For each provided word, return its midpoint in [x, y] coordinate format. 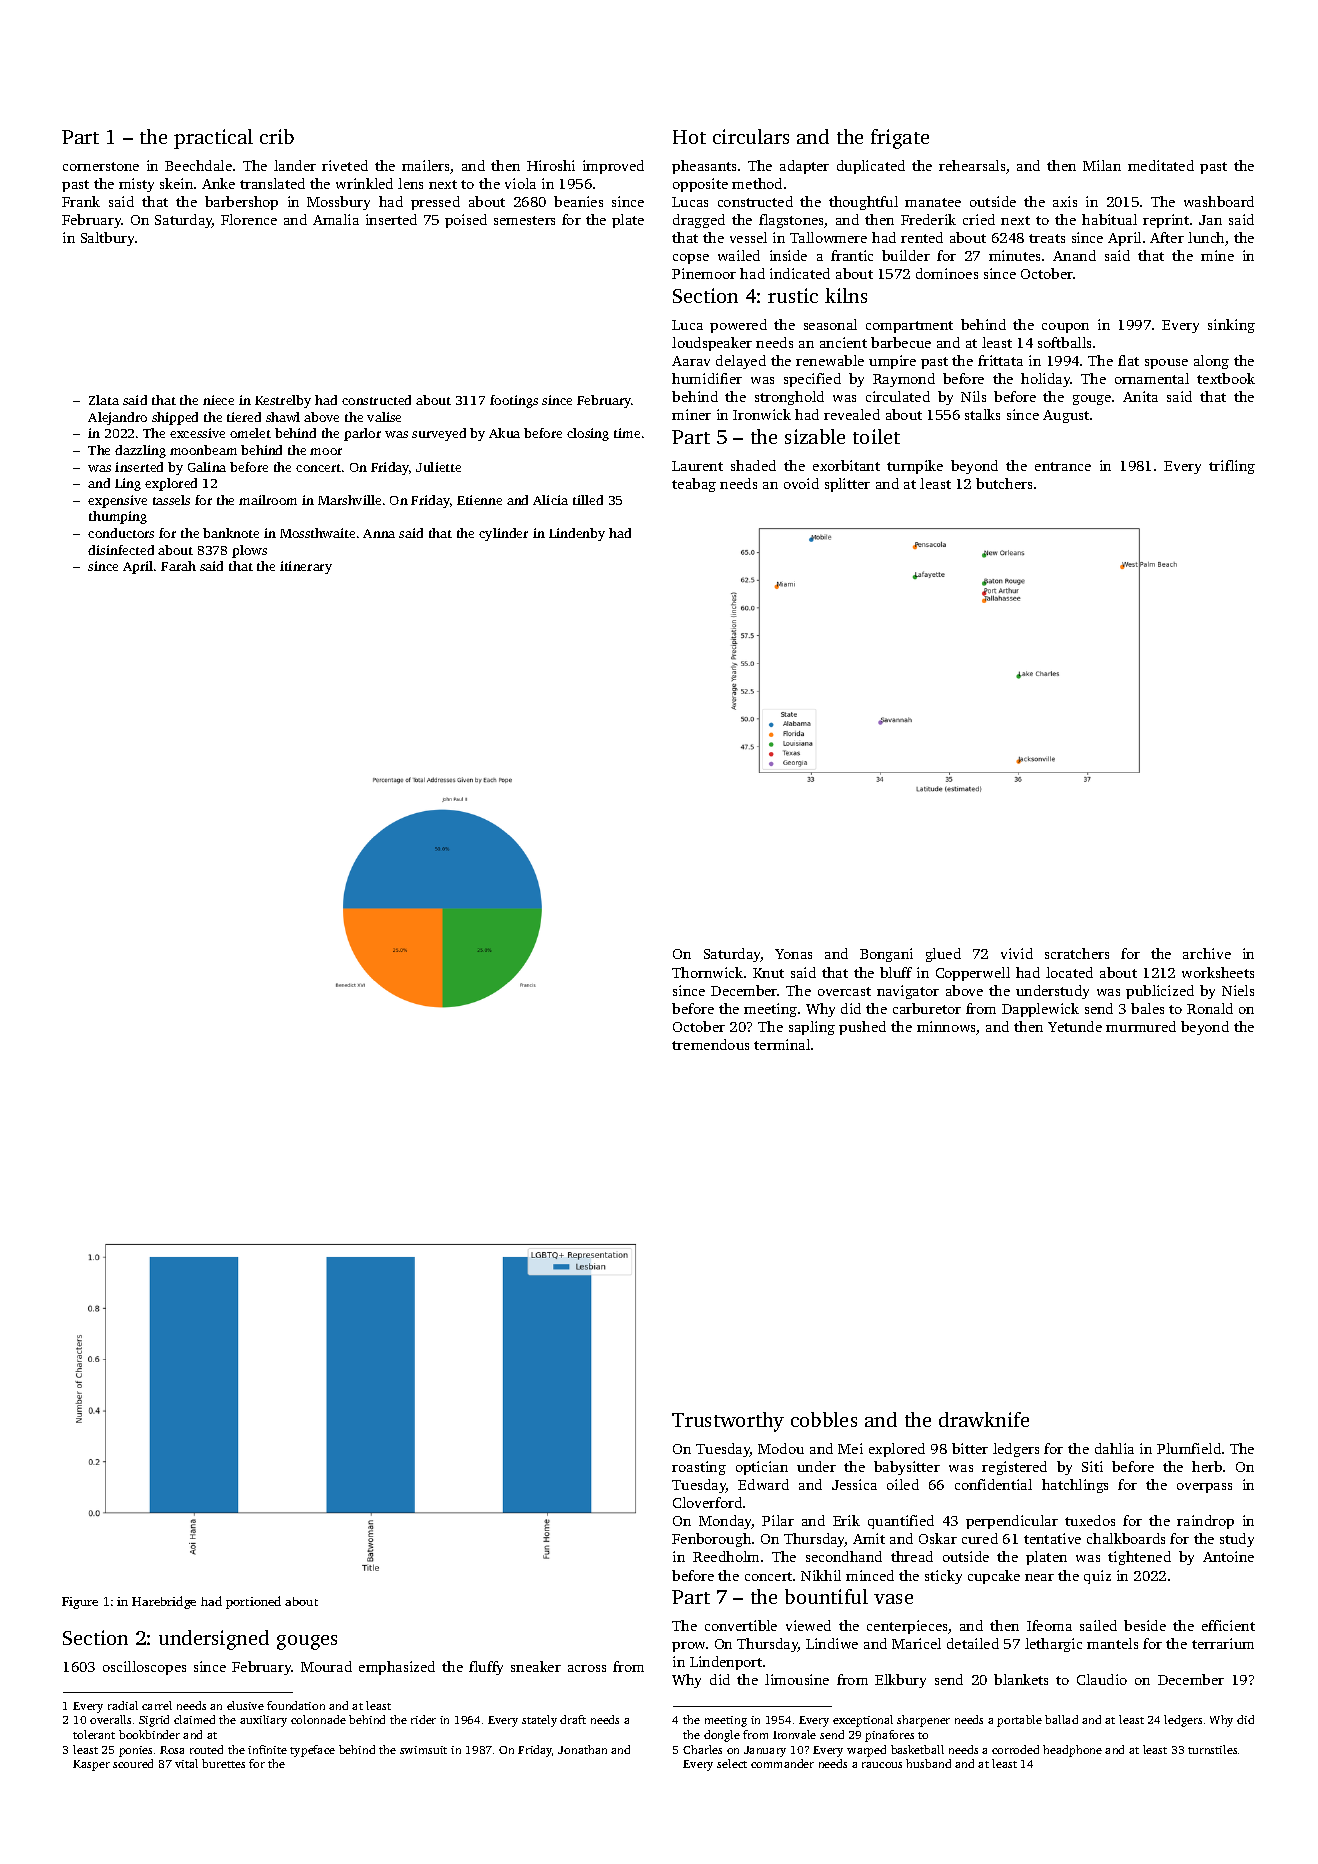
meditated [1161, 165]
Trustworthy [728, 1422]
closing [588, 434]
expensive [117, 501]
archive [1207, 953]
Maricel [916, 1643]
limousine [797, 1679]
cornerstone [101, 166]
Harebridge [164, 1602]
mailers [426, 167]
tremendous [710, 1044]
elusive [245, 1705]
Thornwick [707, 972]
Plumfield [1189, 1448]
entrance [1063, 466]
